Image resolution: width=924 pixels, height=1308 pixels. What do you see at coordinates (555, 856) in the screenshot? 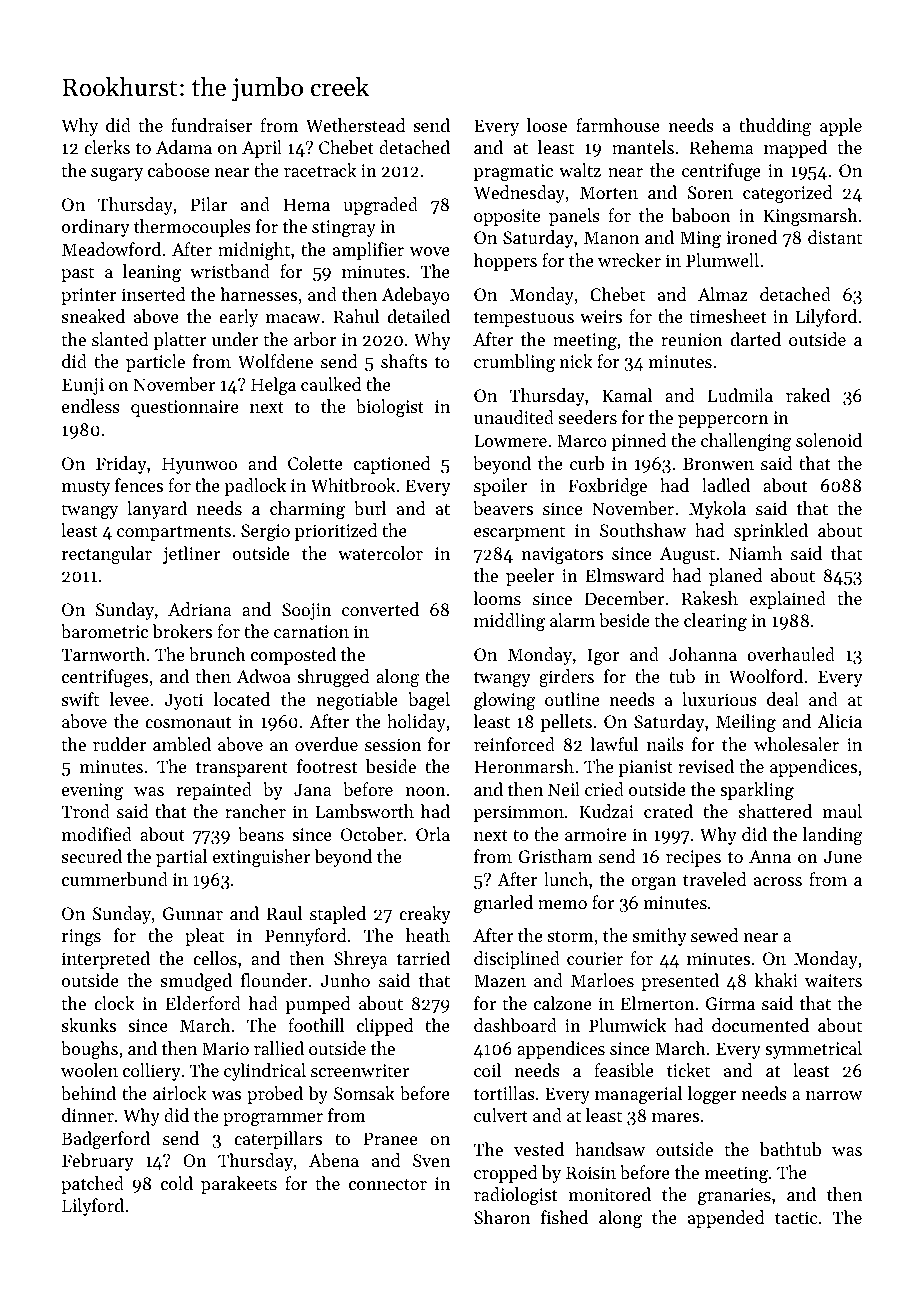
I see `Gristham` at bounding box center [555, 856].
